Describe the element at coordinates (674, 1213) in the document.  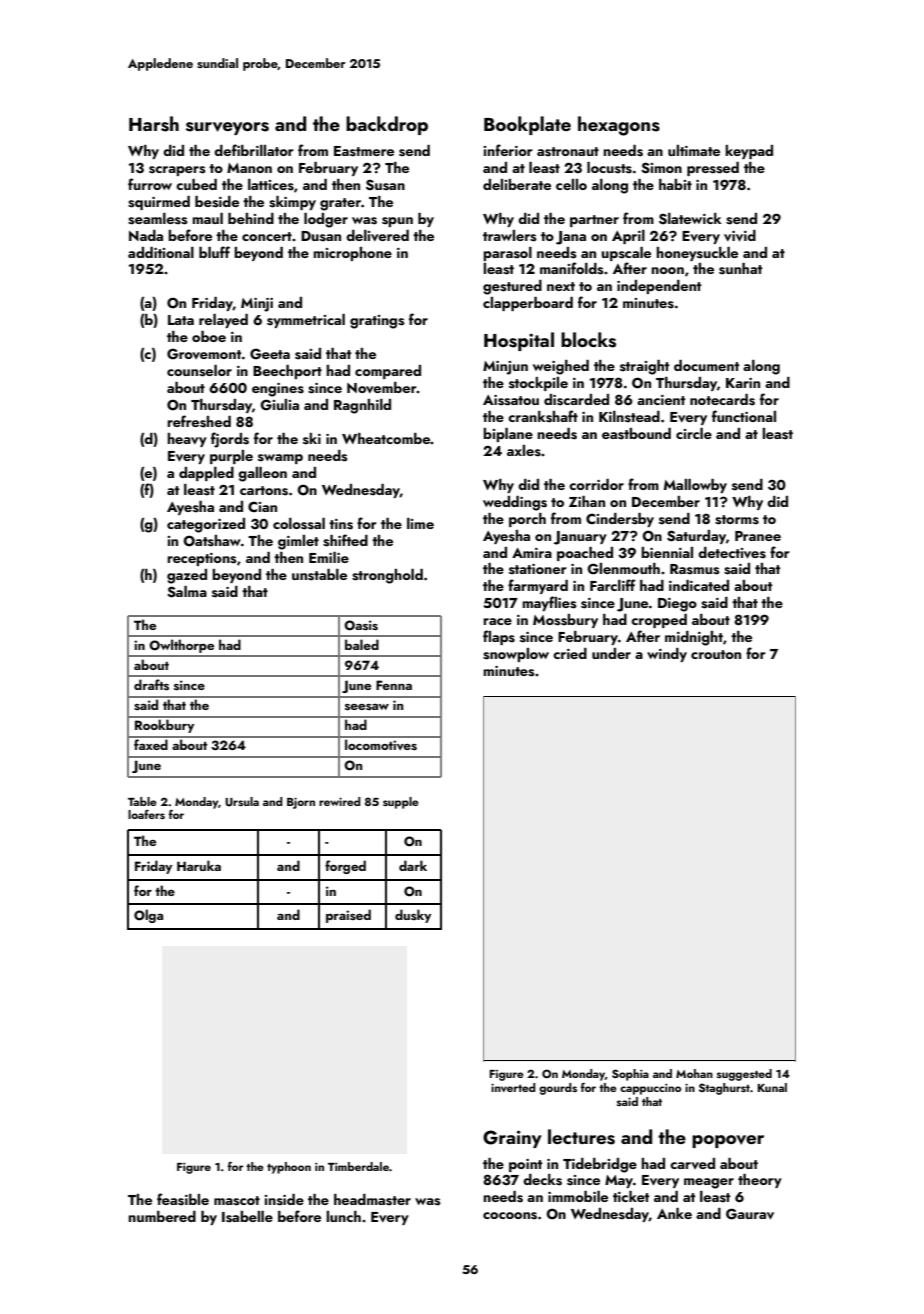
I see `Anke` at that location.
